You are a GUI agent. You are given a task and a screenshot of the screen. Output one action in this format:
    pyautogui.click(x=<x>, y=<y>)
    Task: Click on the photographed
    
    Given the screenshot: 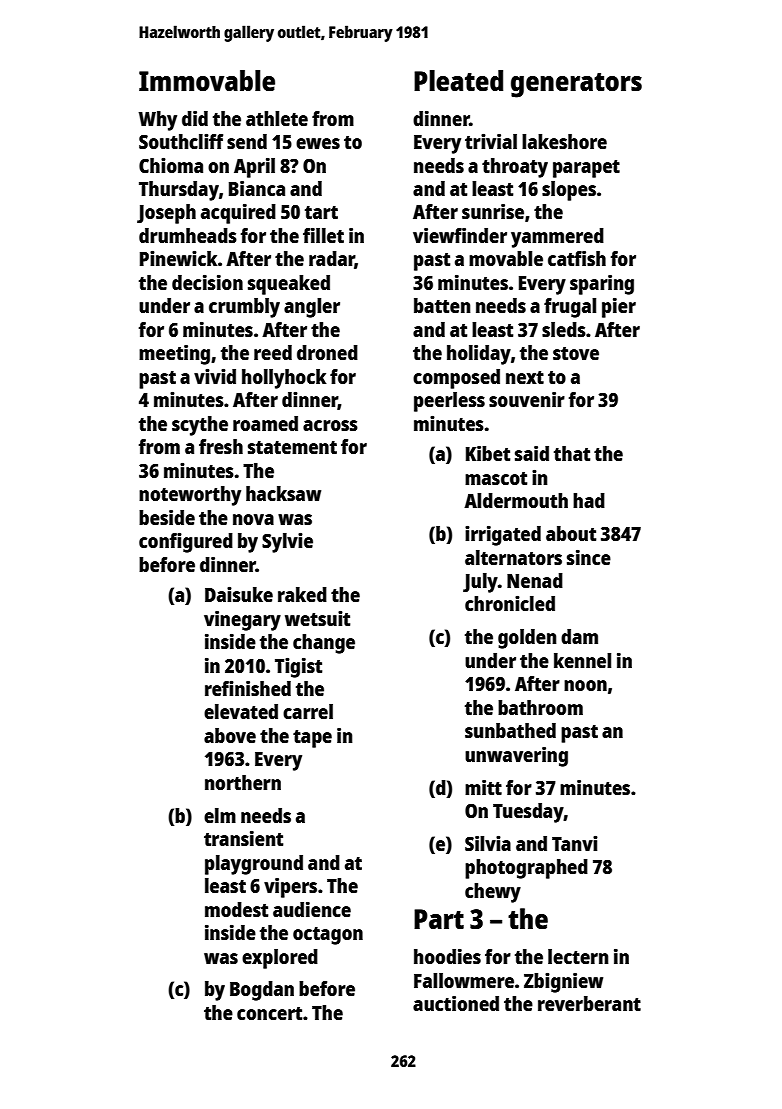 What is the action you would take?
    pyautogui.click(x=526, y=869)
